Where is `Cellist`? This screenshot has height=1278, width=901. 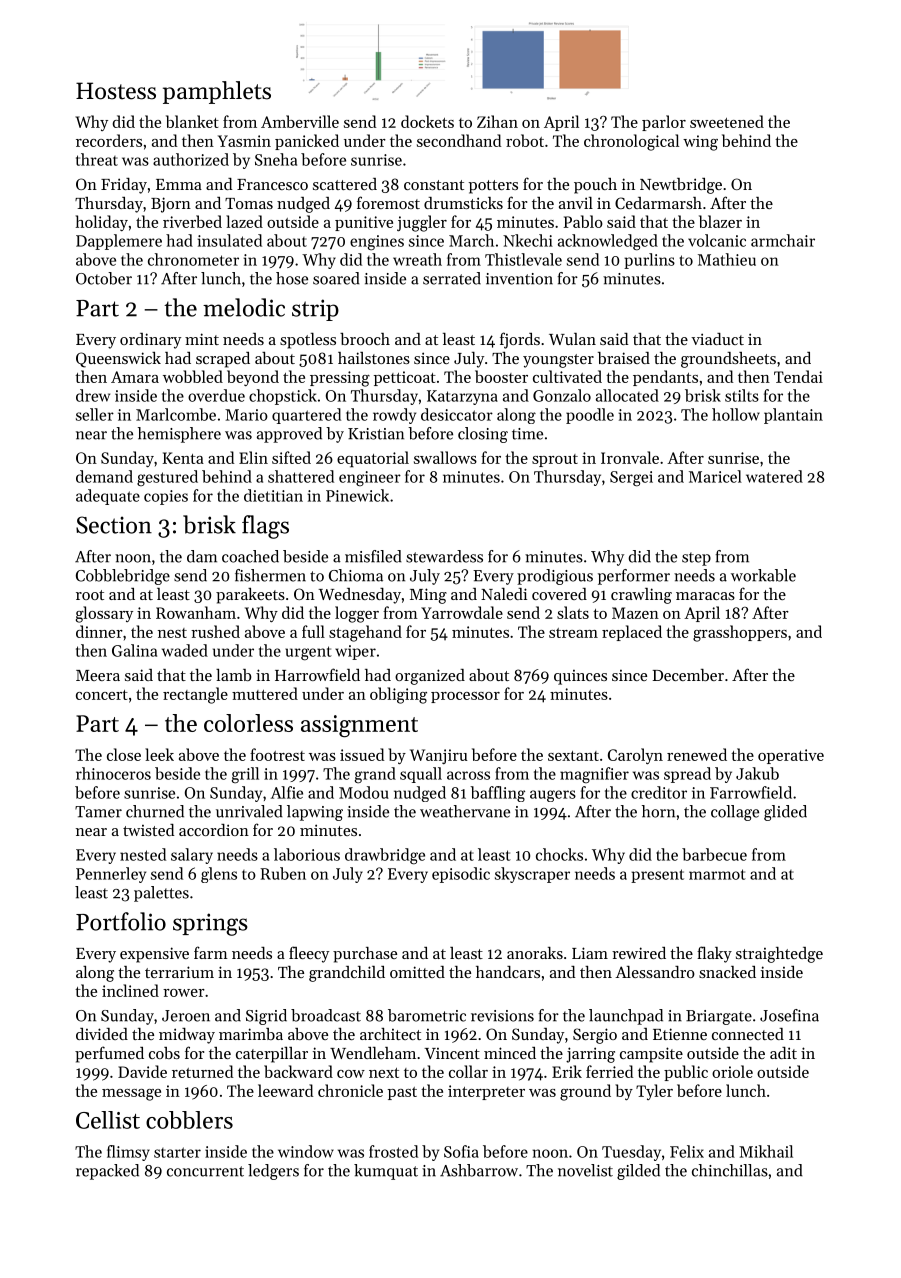 Cellist is located at coordinates (108, 1120).
